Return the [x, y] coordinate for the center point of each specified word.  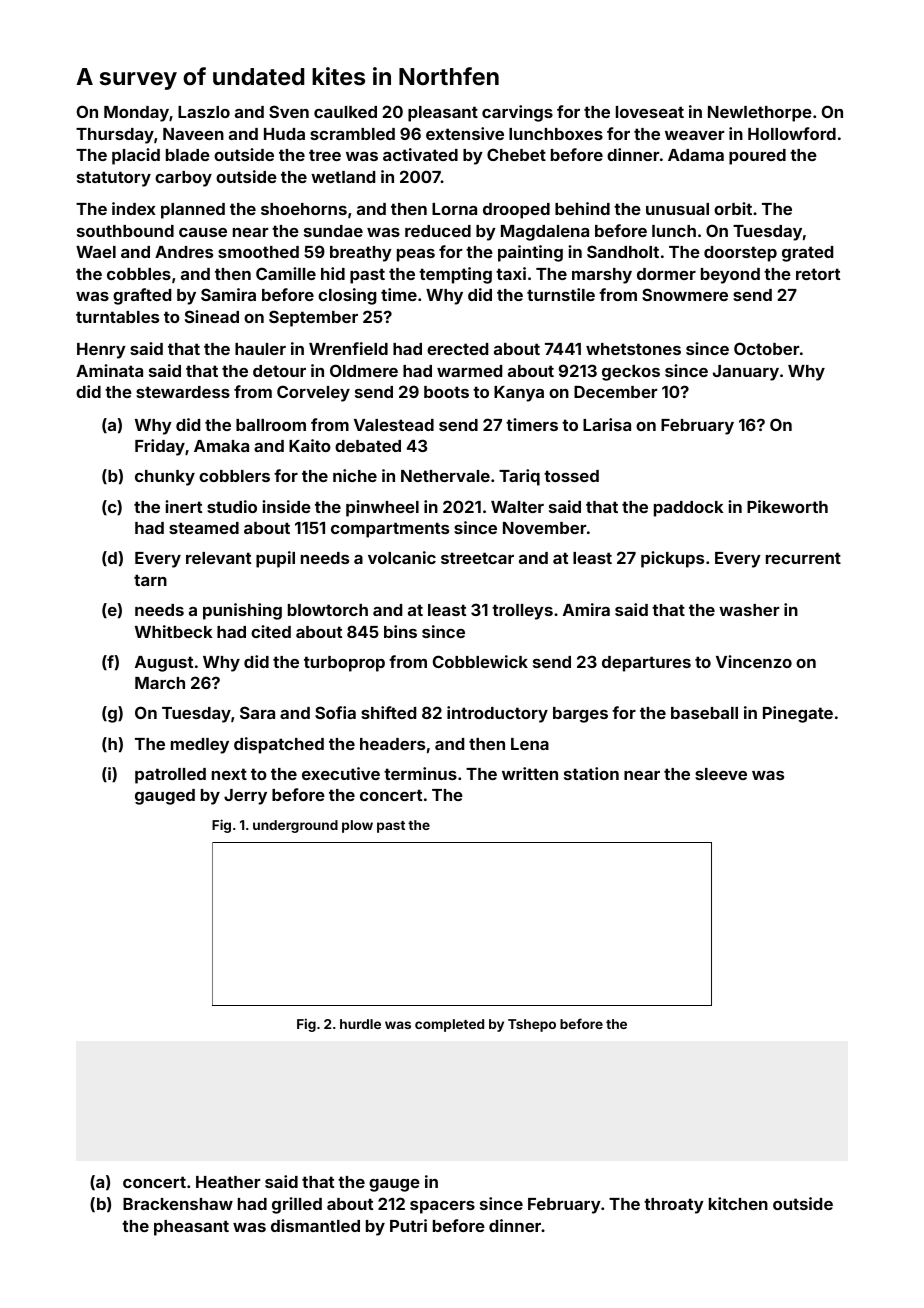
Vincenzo [754, 661]
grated [807, 254]
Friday [160, 447]
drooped [516, 211]
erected [457, 349]
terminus [420, 773]
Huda [284, 134]
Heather [228, 1182]
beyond [730, 276]
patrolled [170, 776]
